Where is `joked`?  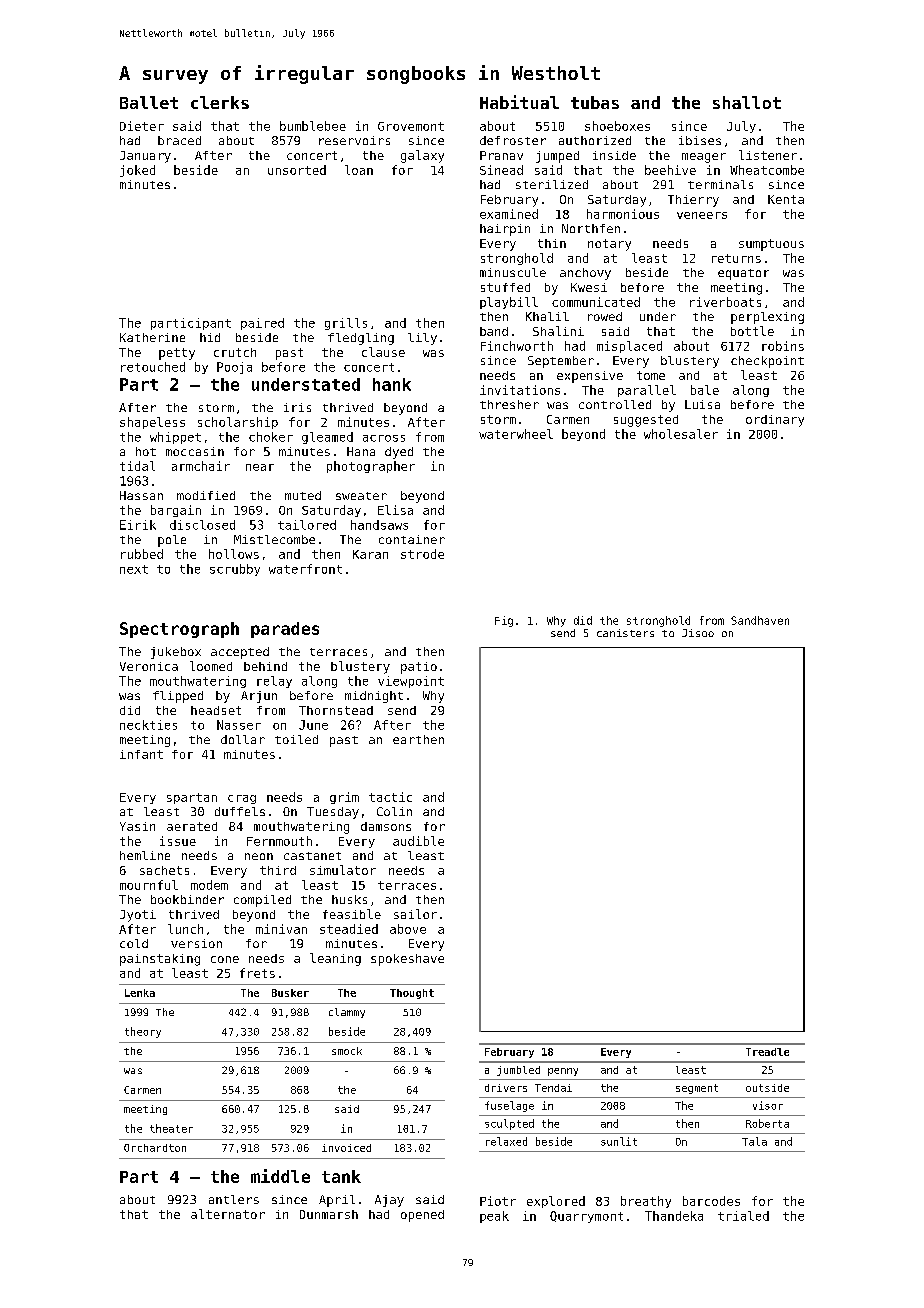
joked is located at coordinates (137, 171).
